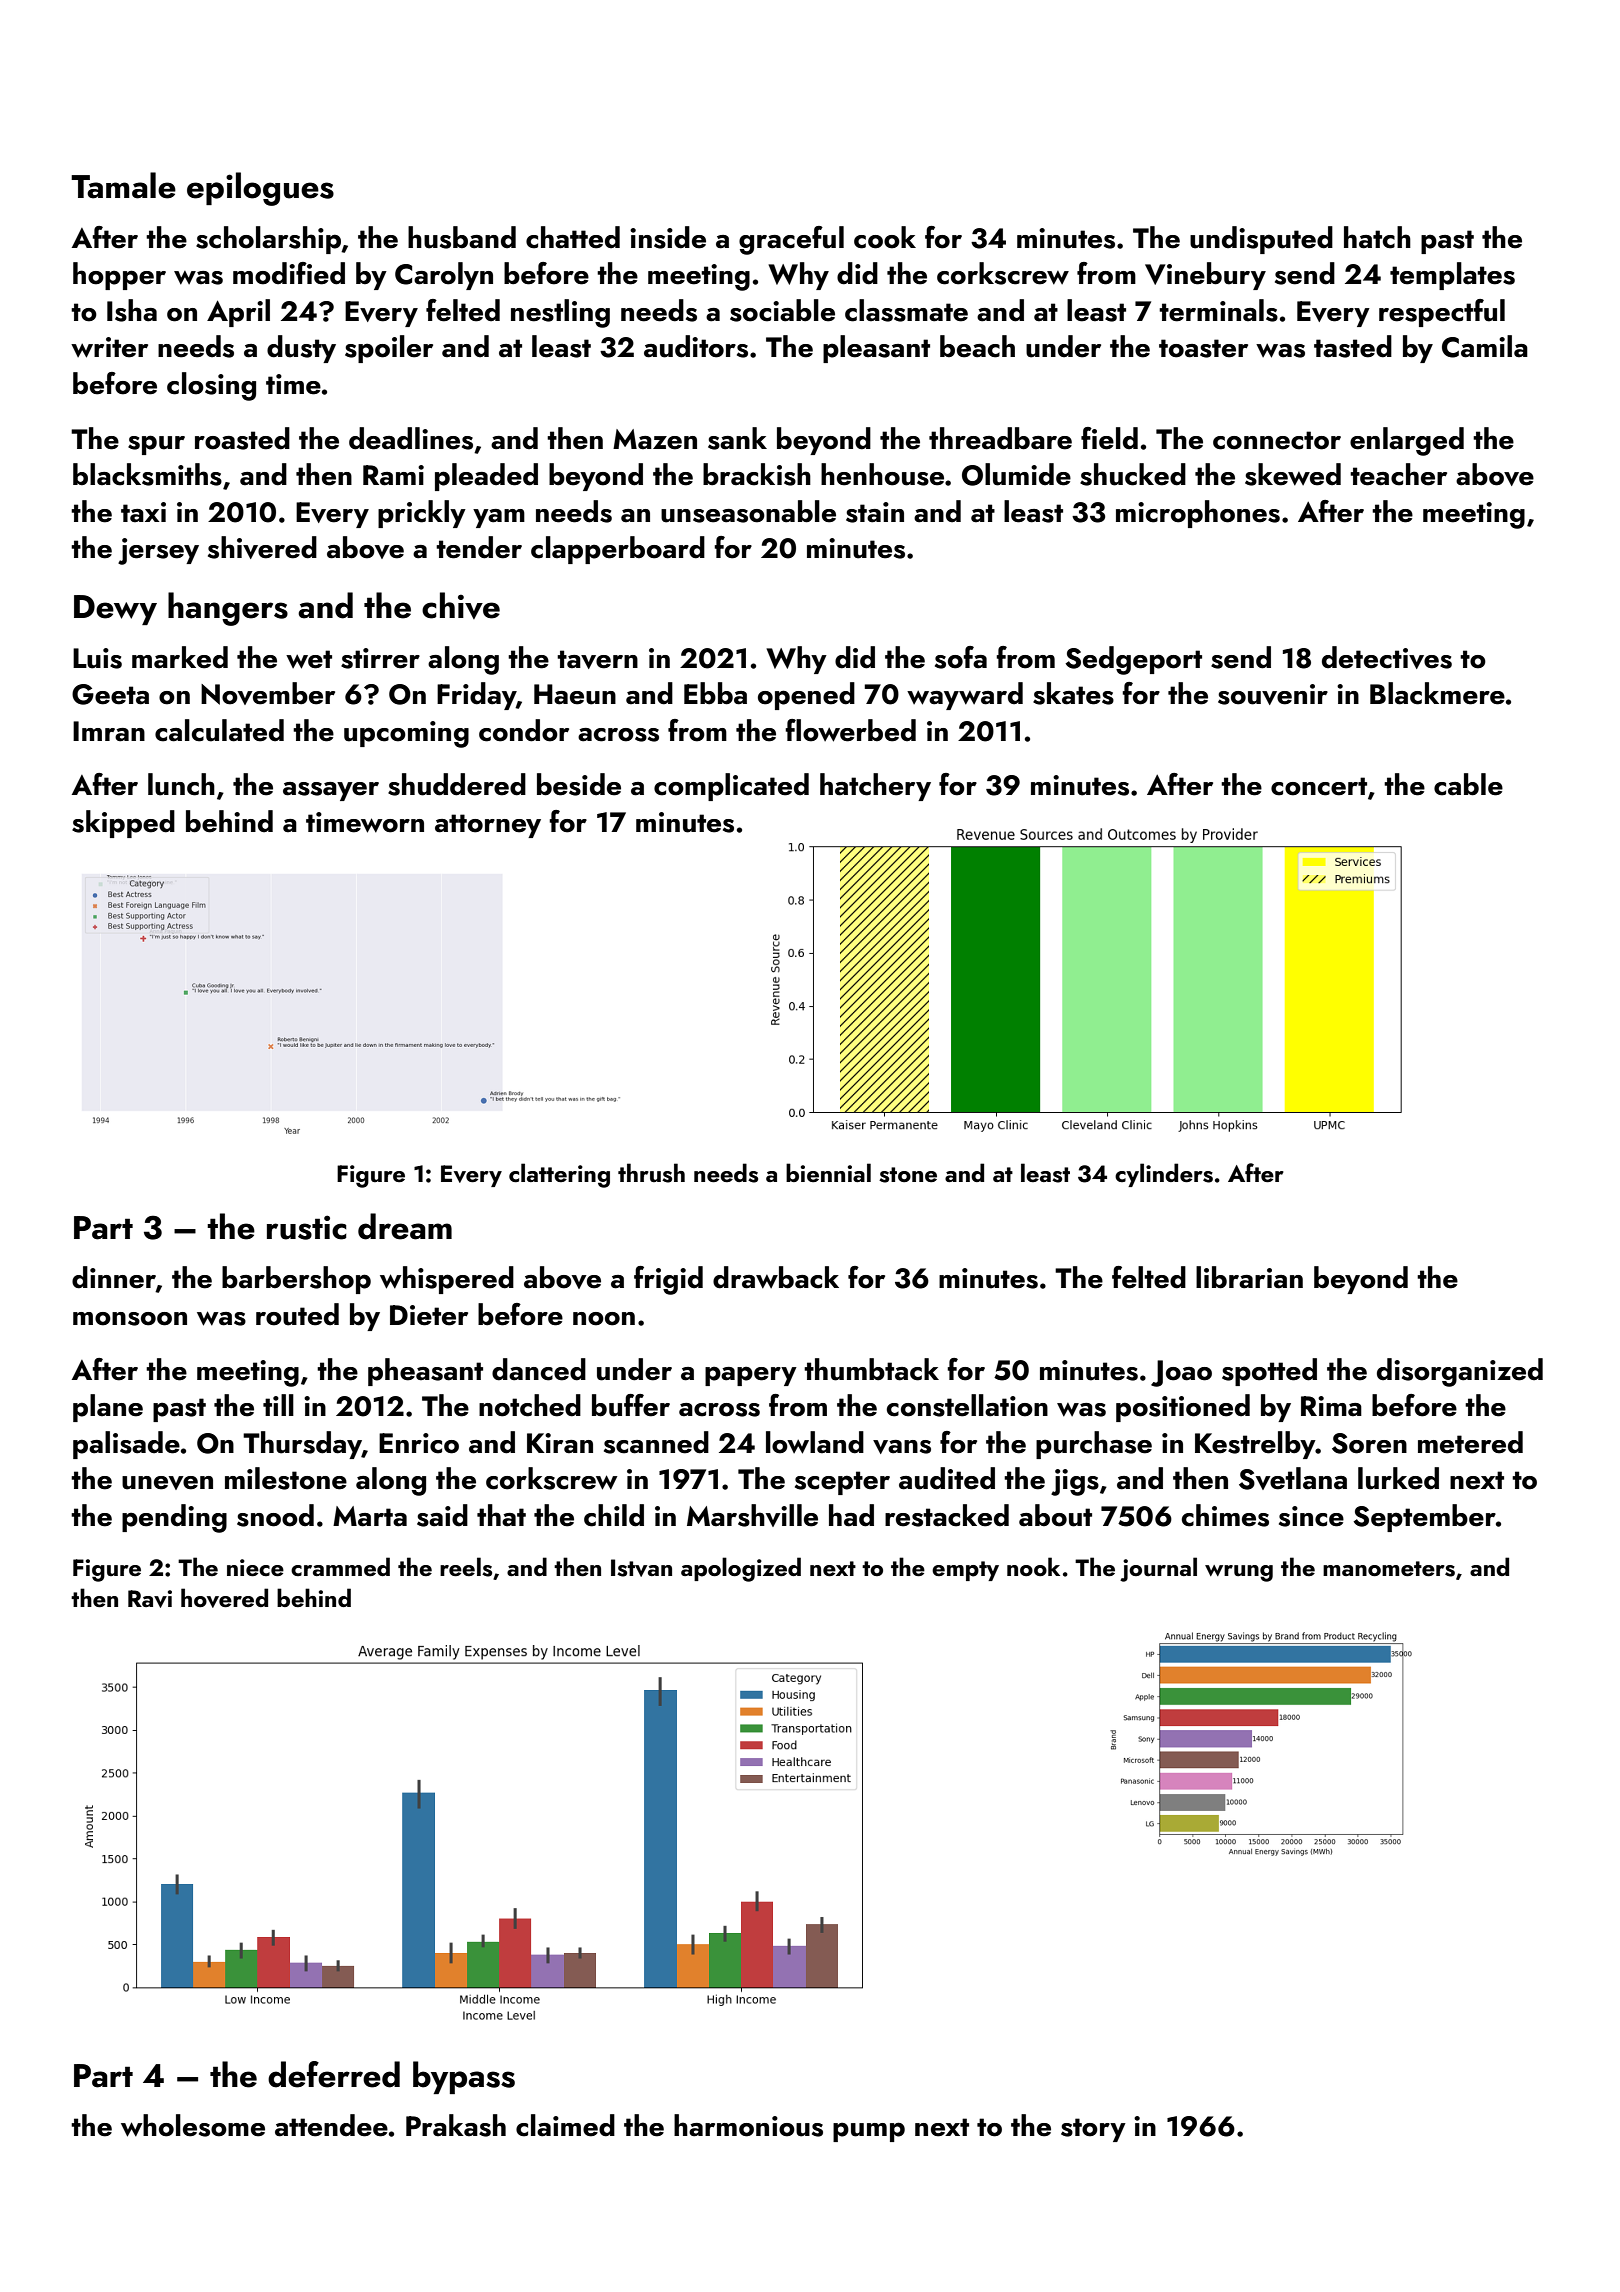  Describe the element at coordinates (1094, 1445) in the screenshot. I see `purchase` at that location.
